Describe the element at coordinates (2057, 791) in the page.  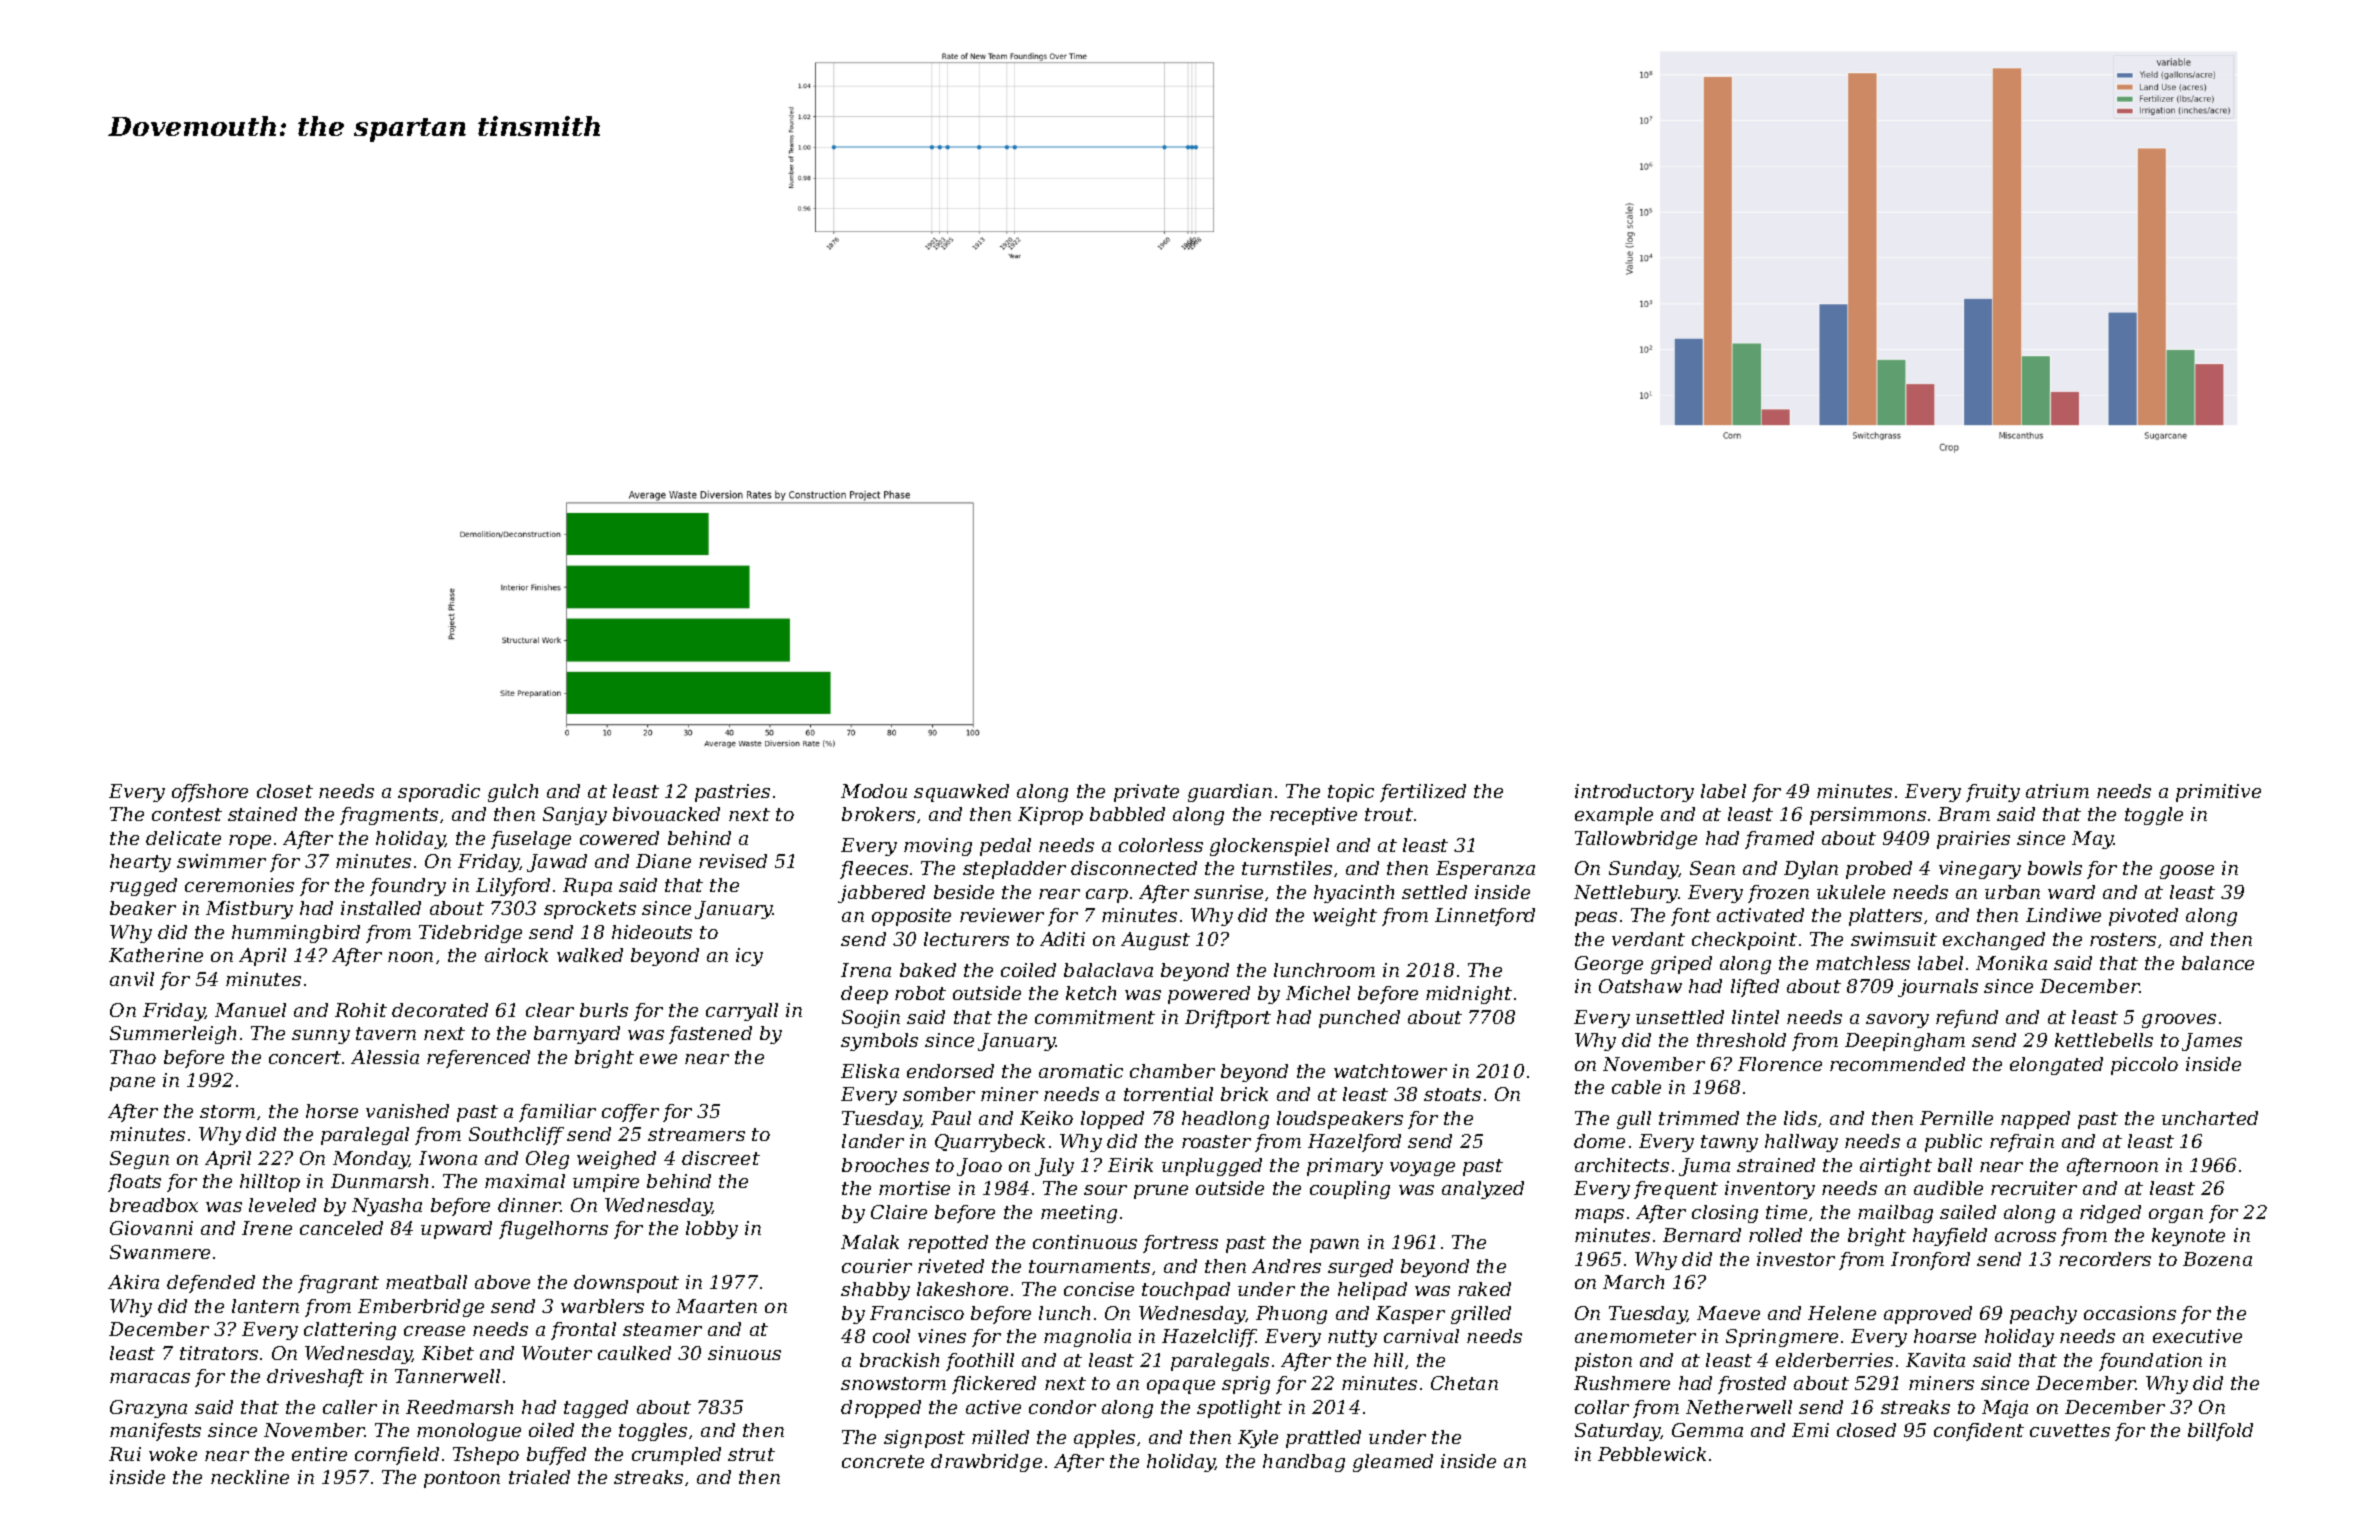
I see `atrium` at that location.
